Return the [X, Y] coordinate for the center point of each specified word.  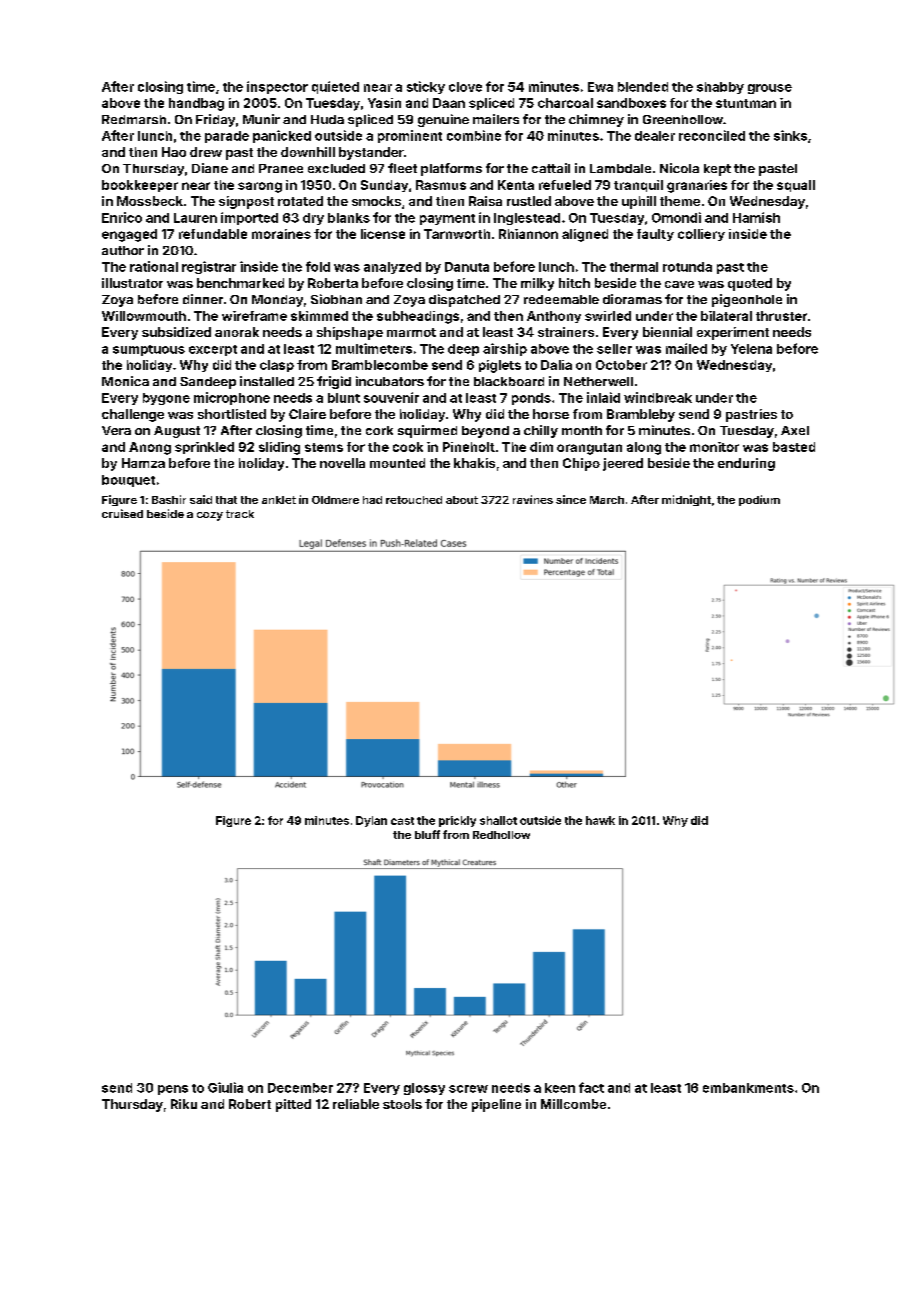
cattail [551, 168]
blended [643, 87]
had [372, 500]
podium [759, 500]
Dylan [371, 821]
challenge [133, 415]
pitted [293, 1105]
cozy [210, 516]
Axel [795, 430]
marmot [411, 332]
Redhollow [501, 835]
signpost [246, 202]
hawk [600, 820]
